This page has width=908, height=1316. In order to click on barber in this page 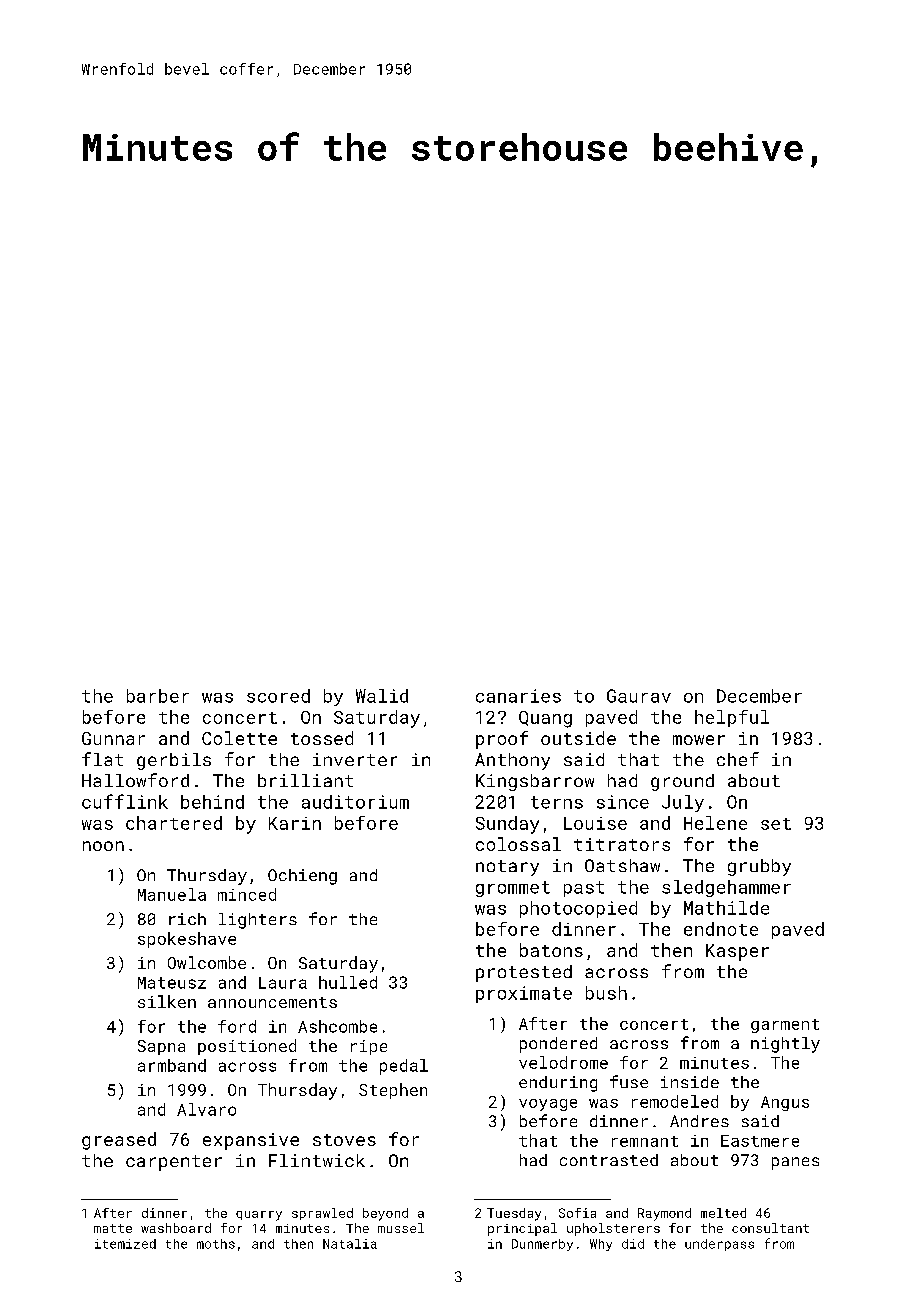, I will do `click(158, 696)`.
